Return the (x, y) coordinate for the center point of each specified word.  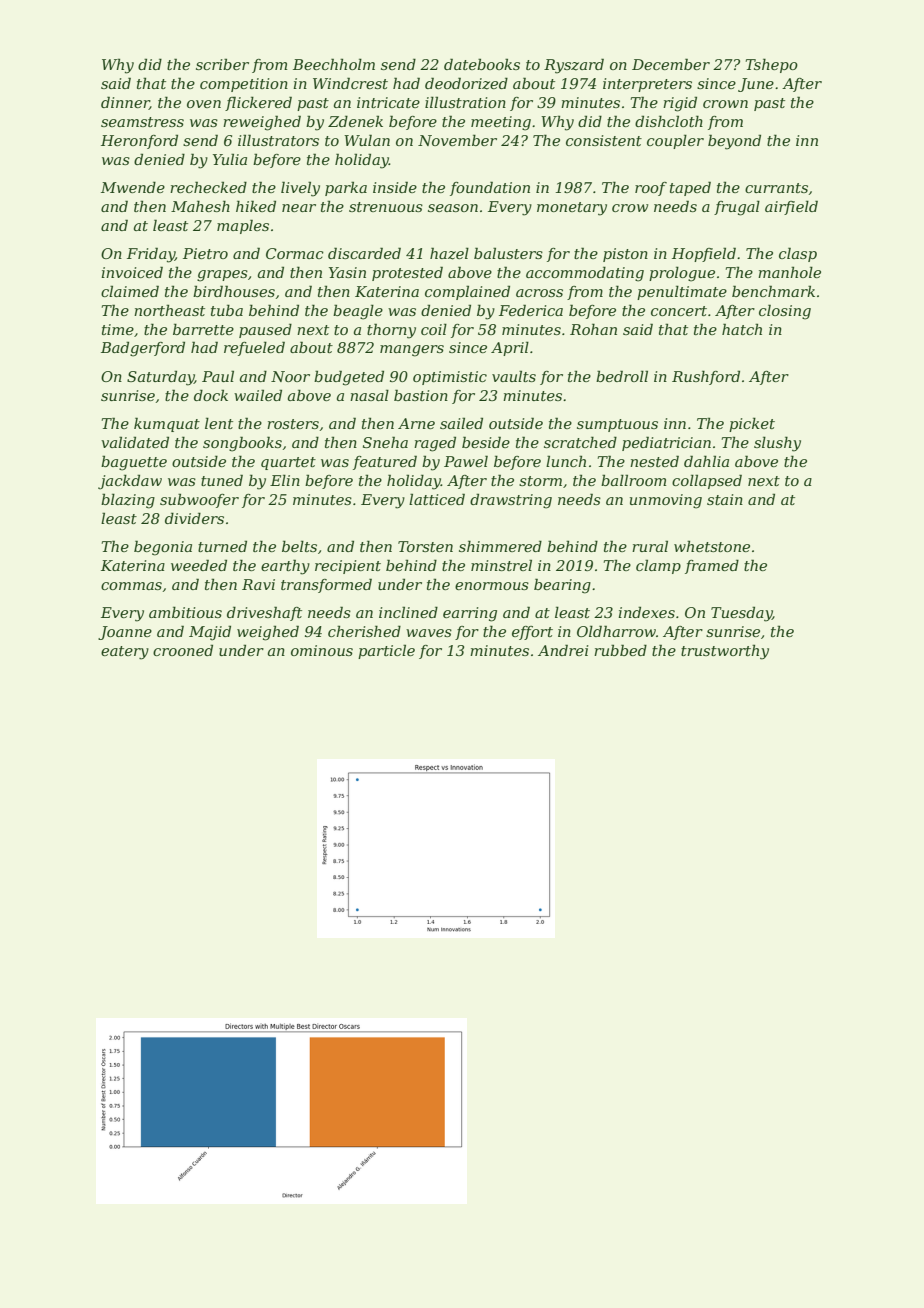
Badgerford (143, 349)
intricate (388, 102)
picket (752, 424)
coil (434, 329)
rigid (680, 104)
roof (651, 189)
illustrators (278, 140)
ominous (322, 650)
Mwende (133, 187)
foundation (490, 188)
